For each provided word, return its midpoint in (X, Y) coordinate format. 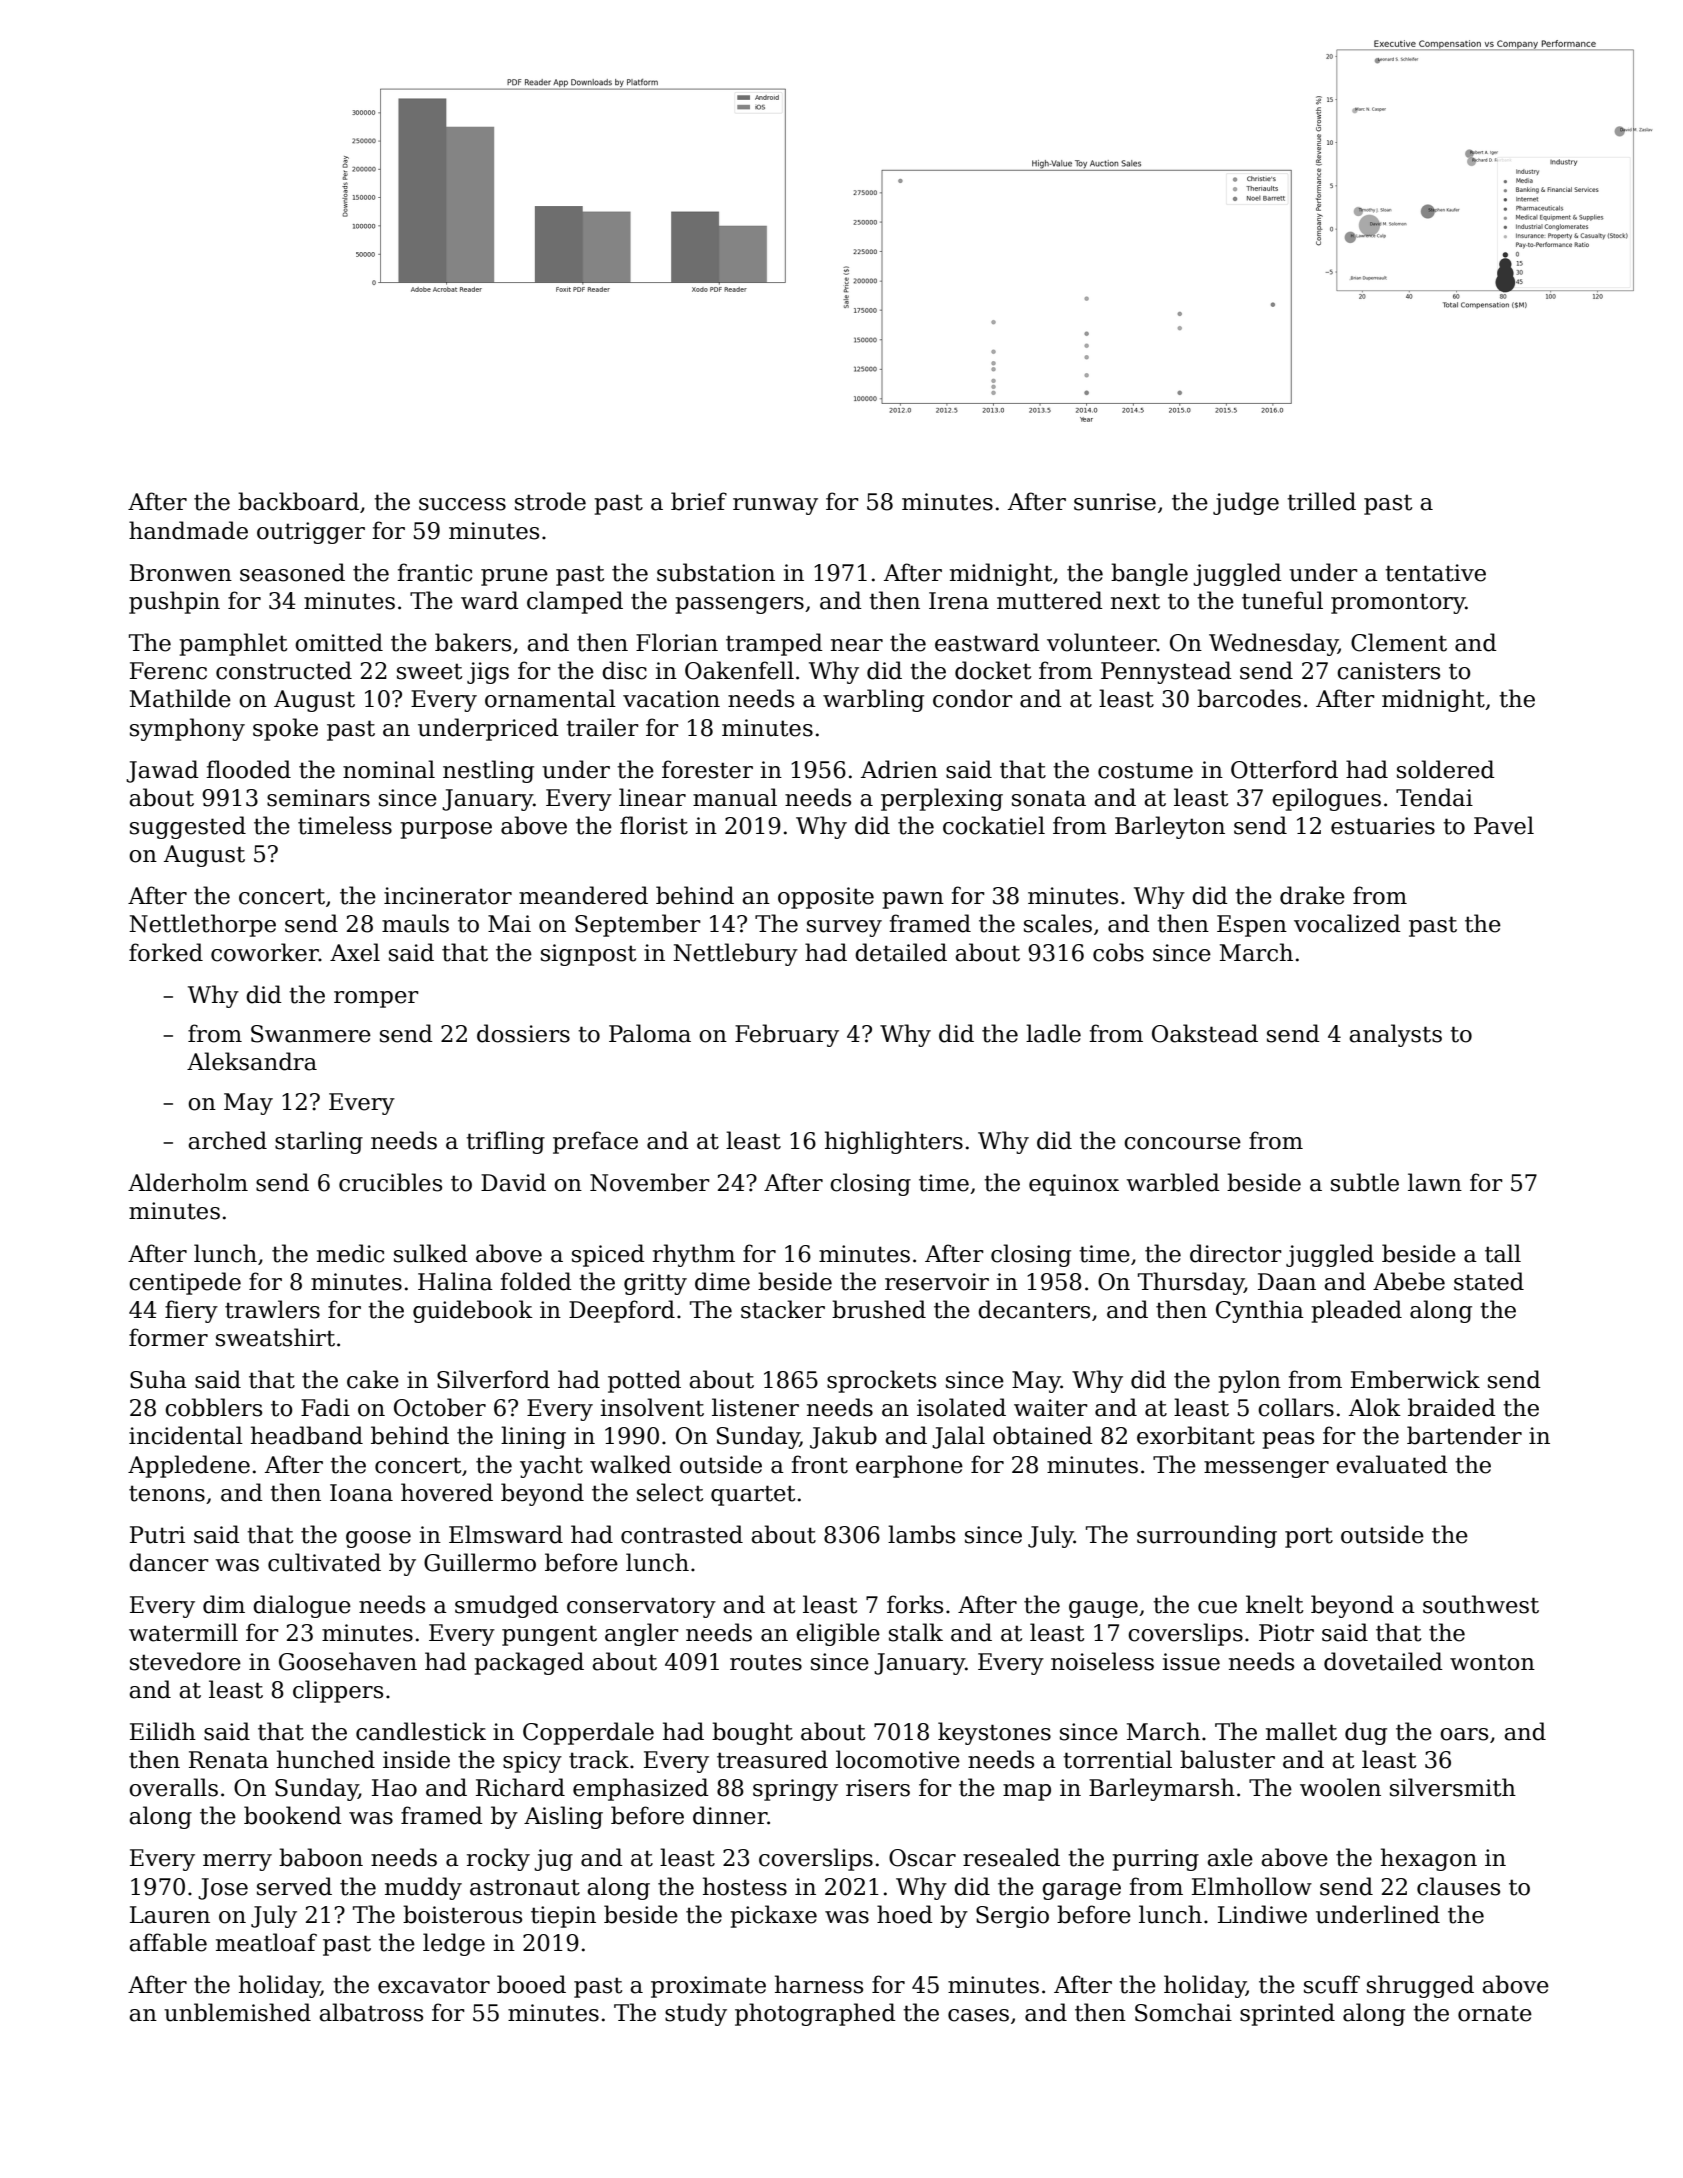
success (462, 504)
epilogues (1326, 799)
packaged (529, 1663)
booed (531, 1984)
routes (766, 1662)
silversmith (1453, 1787)
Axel (355, 952)
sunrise (1115, 502)
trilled (1321, 501)
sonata (1049, 798)
